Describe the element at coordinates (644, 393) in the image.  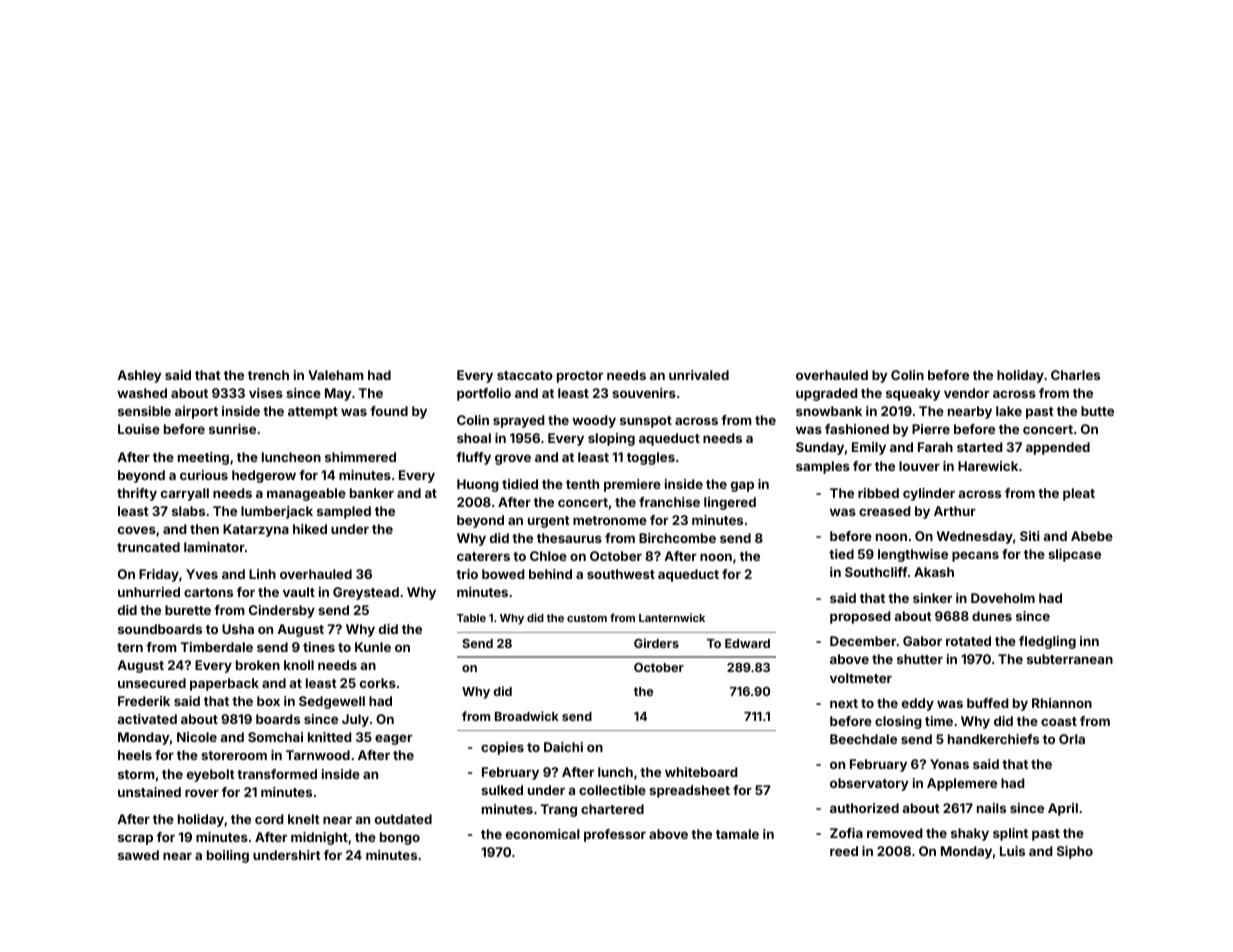
I see `souvenirs` at that location.
